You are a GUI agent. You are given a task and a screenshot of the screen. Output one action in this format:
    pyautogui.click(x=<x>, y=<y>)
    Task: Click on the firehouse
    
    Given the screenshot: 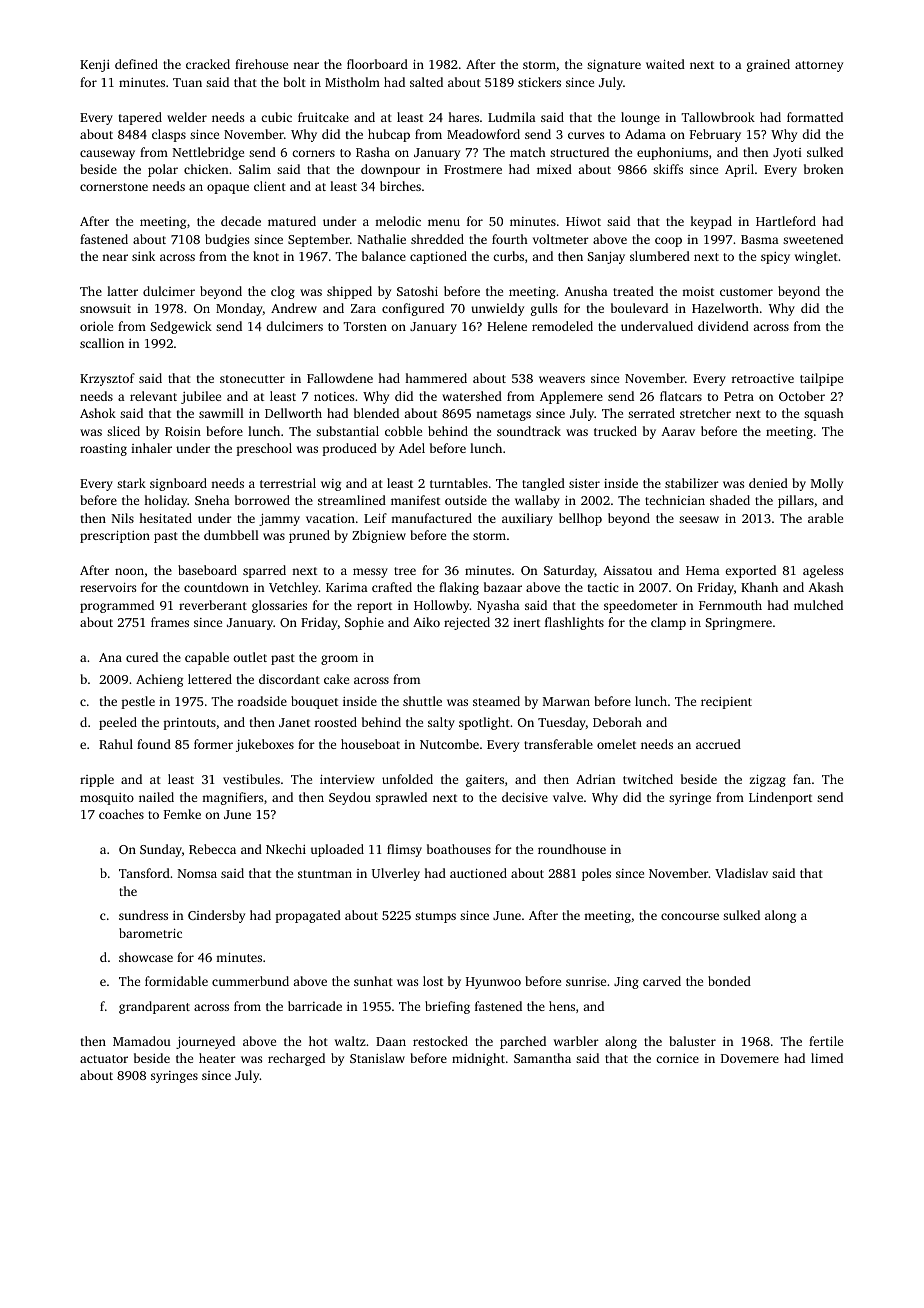 What is the action you would take?
    pyautogui.click(x=261, y=64)
